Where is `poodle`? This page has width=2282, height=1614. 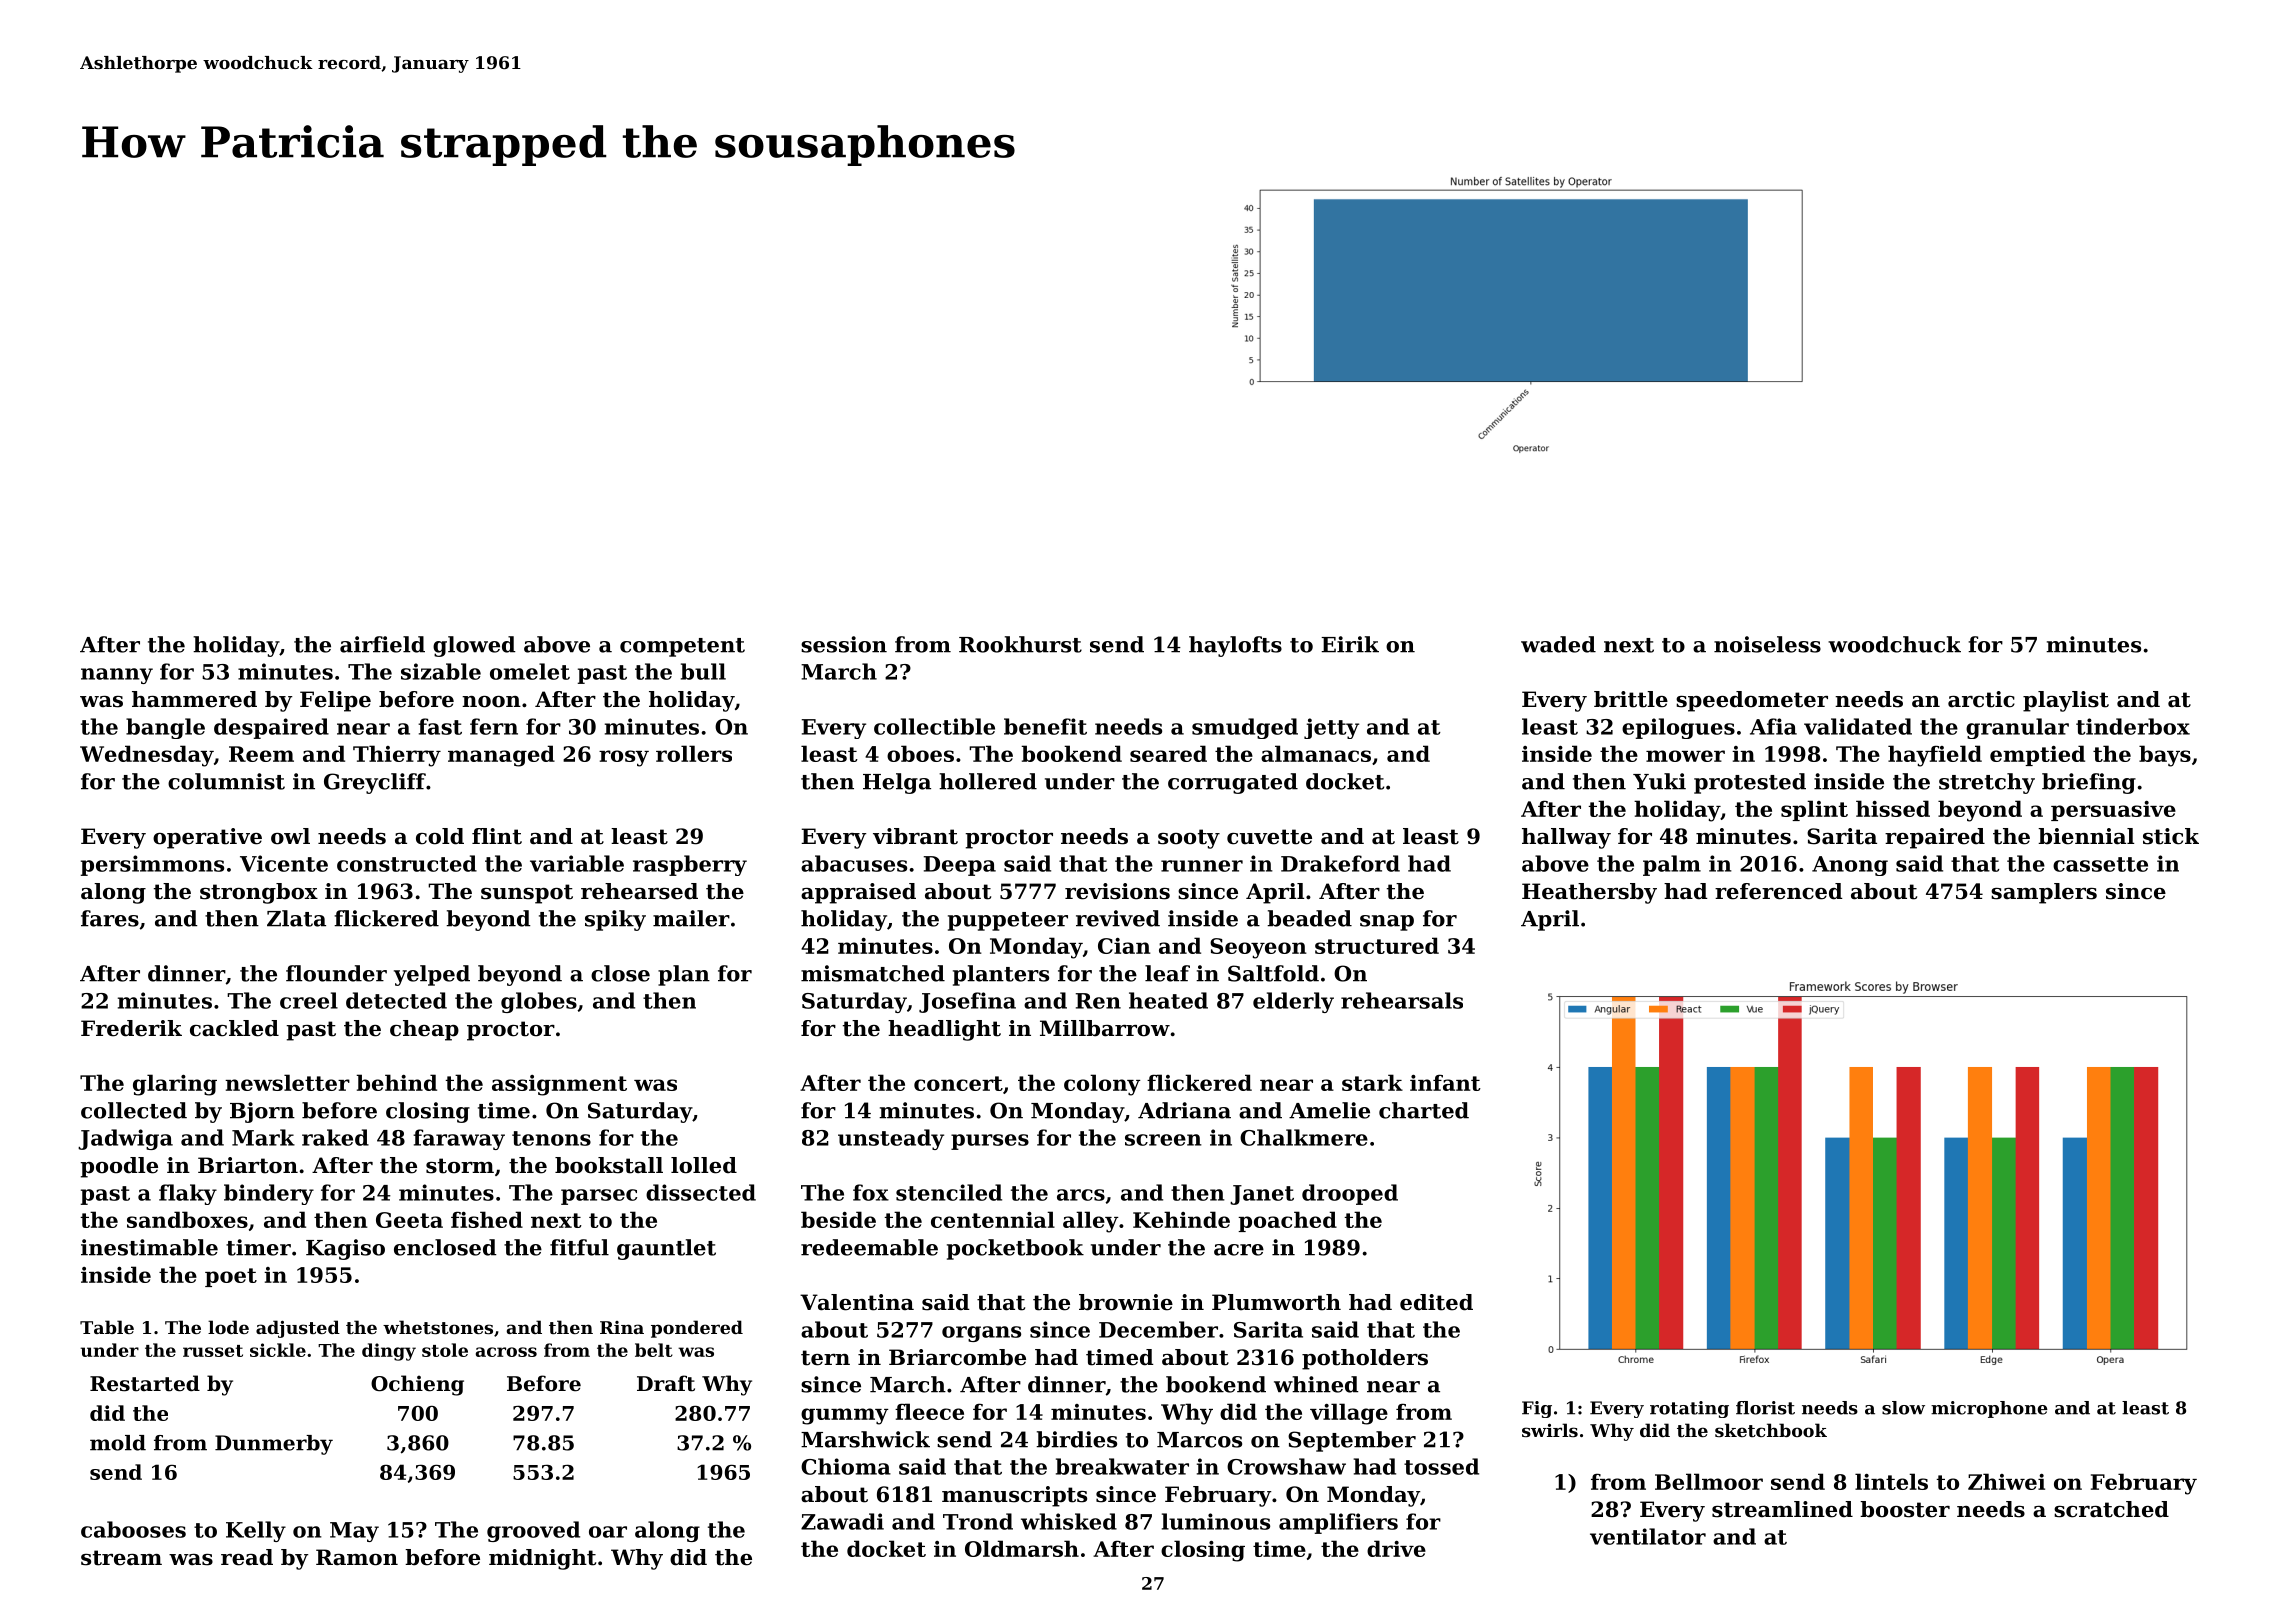 poodle is located at coordinates (119, 1167).
